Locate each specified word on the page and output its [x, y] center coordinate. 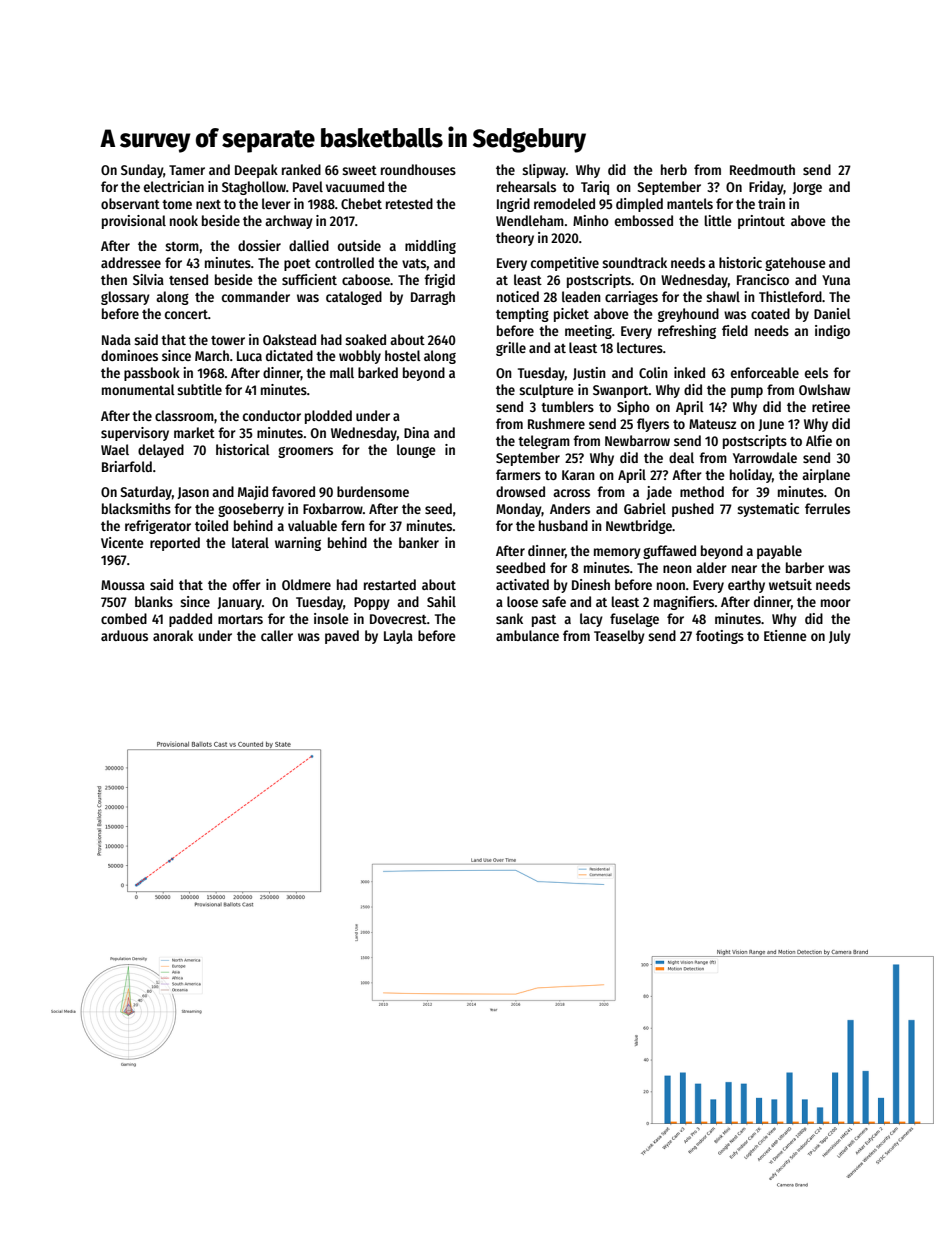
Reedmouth [762, 169]
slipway [544, 171]
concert [186, 314]
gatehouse [795, 264]
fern [353, 525]
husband [563, 525]
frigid [439, 281]
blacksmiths [136, 508]
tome [177, 204]
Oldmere [306, 584]
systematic [768, 510]
